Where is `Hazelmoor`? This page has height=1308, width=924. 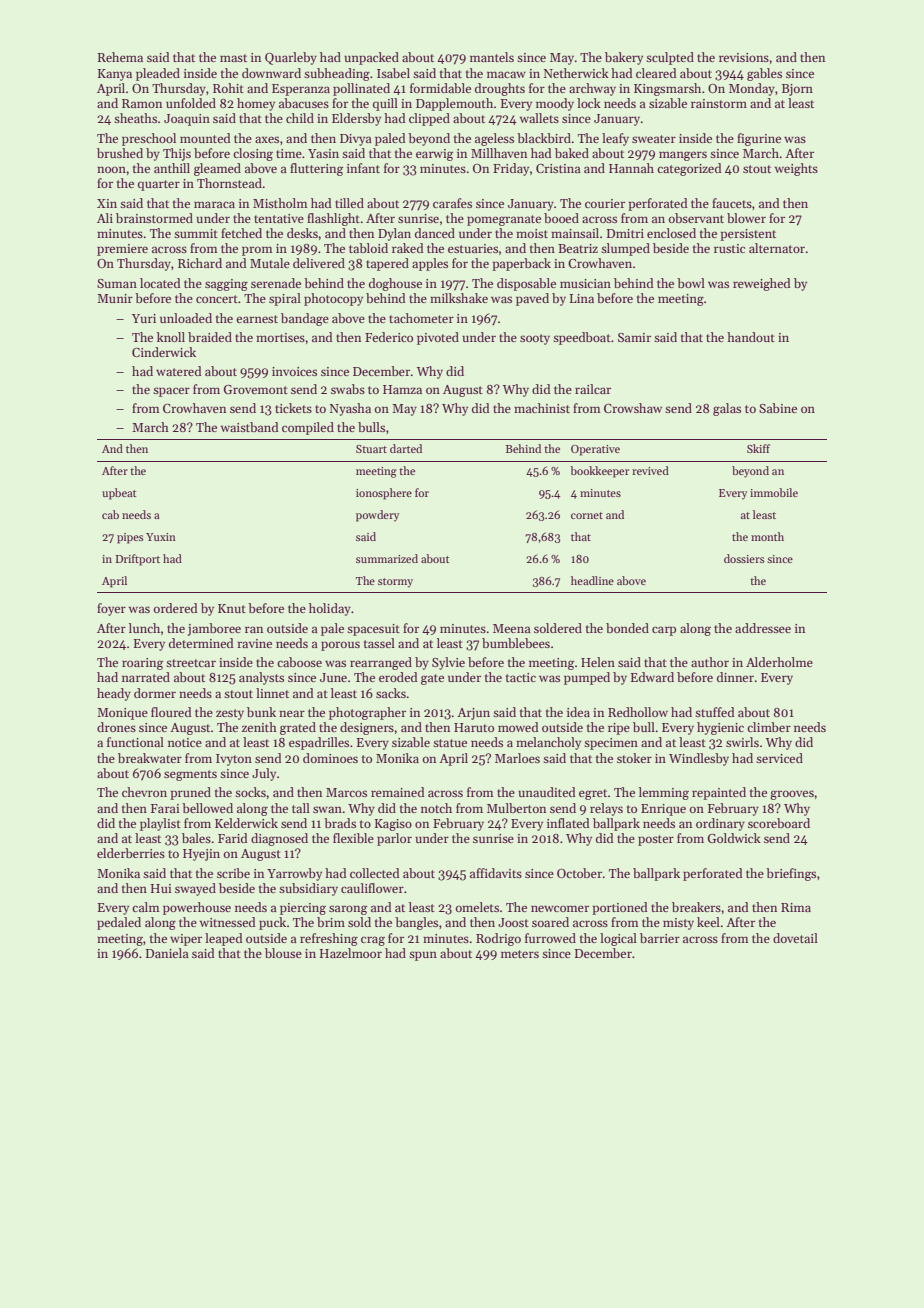 Hazelmoor is located at coordinates (351, 953).
